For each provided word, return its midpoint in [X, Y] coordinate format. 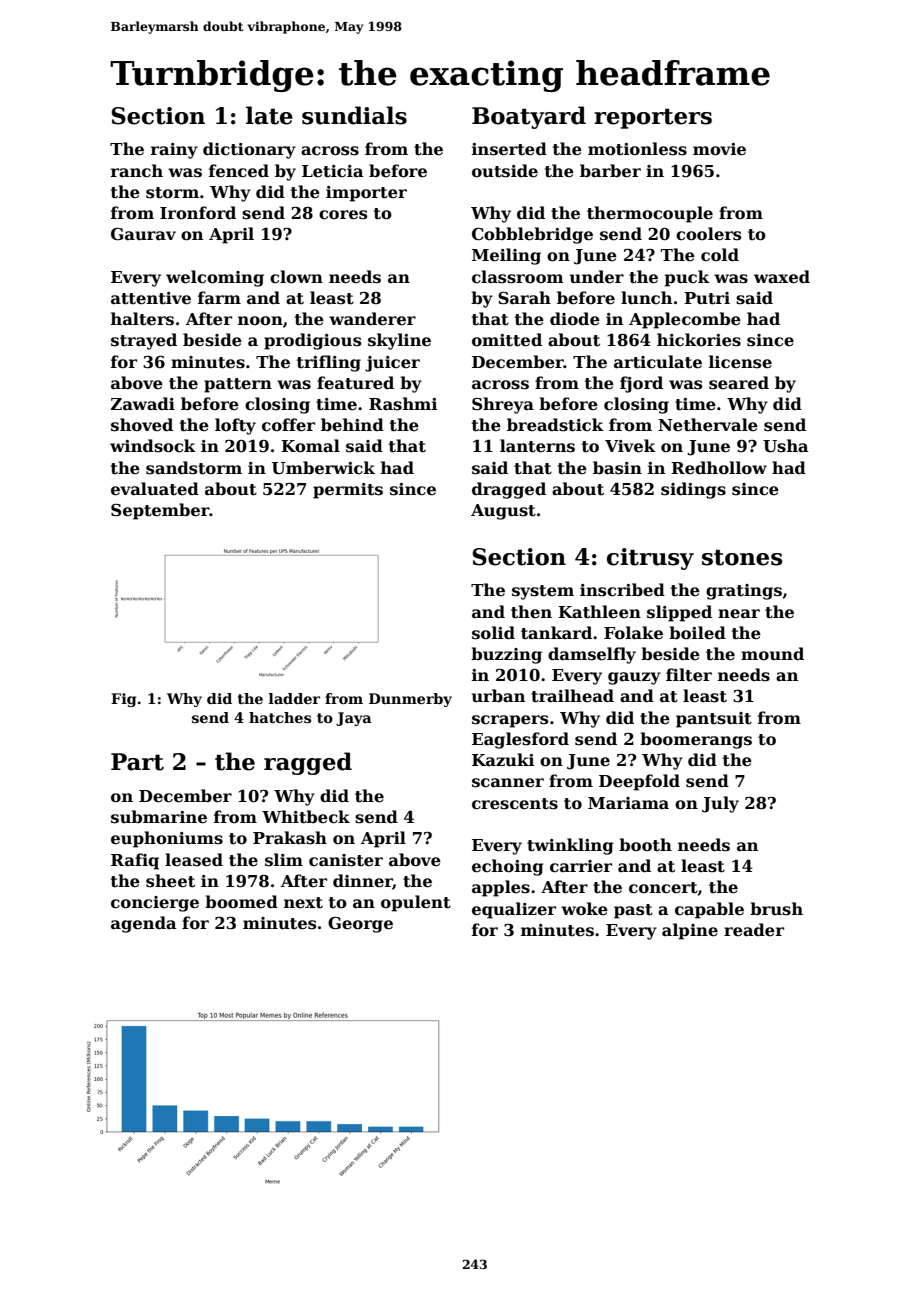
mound [772, 654]
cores [343, 215]
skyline [399, 341]
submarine [159, 817]
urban [498, 695]
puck [687, 278]
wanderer [372, 319]
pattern [238, 385]
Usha [786, 446]
